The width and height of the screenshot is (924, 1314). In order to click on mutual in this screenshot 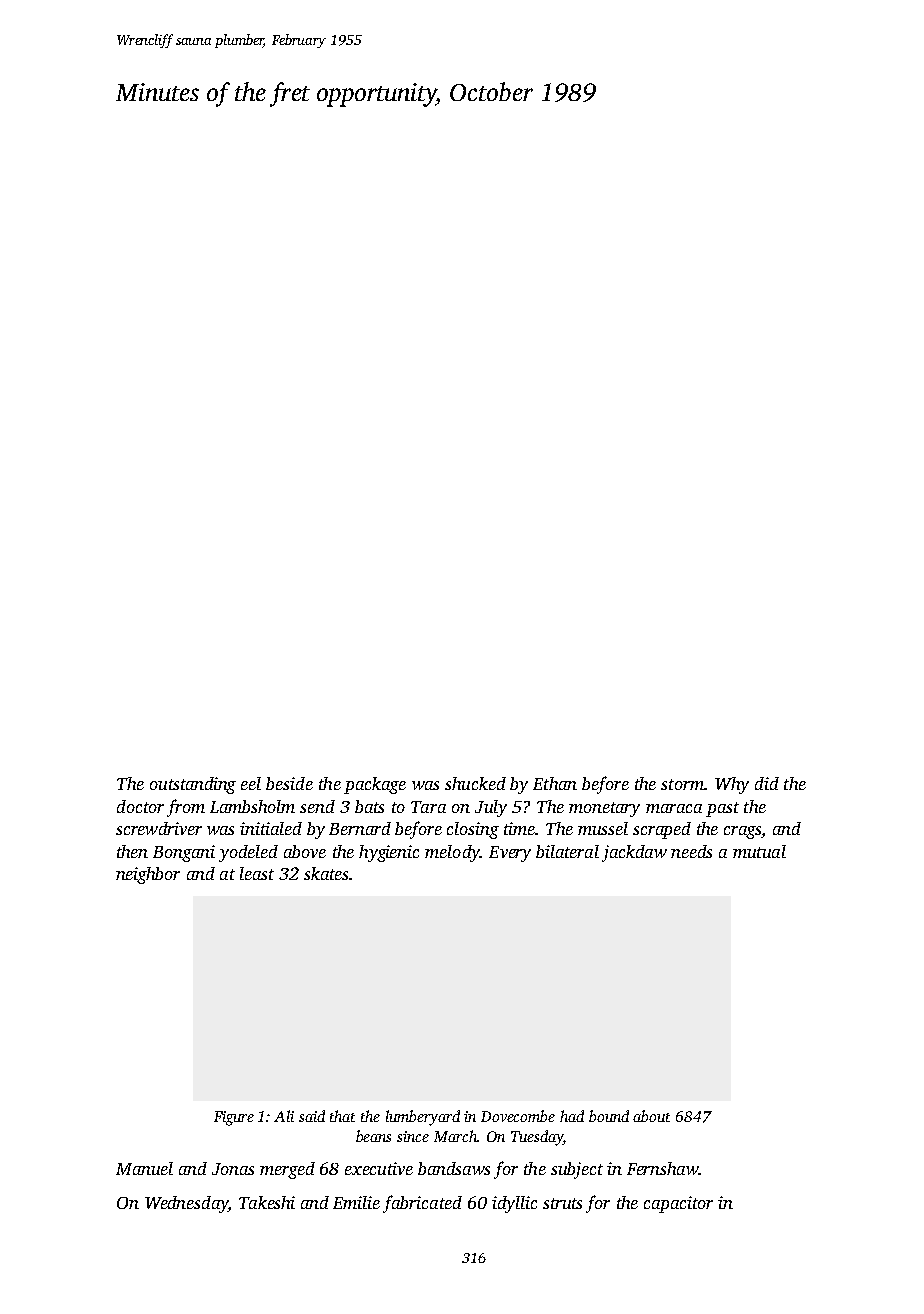, I will do `click(759, 851)`.
